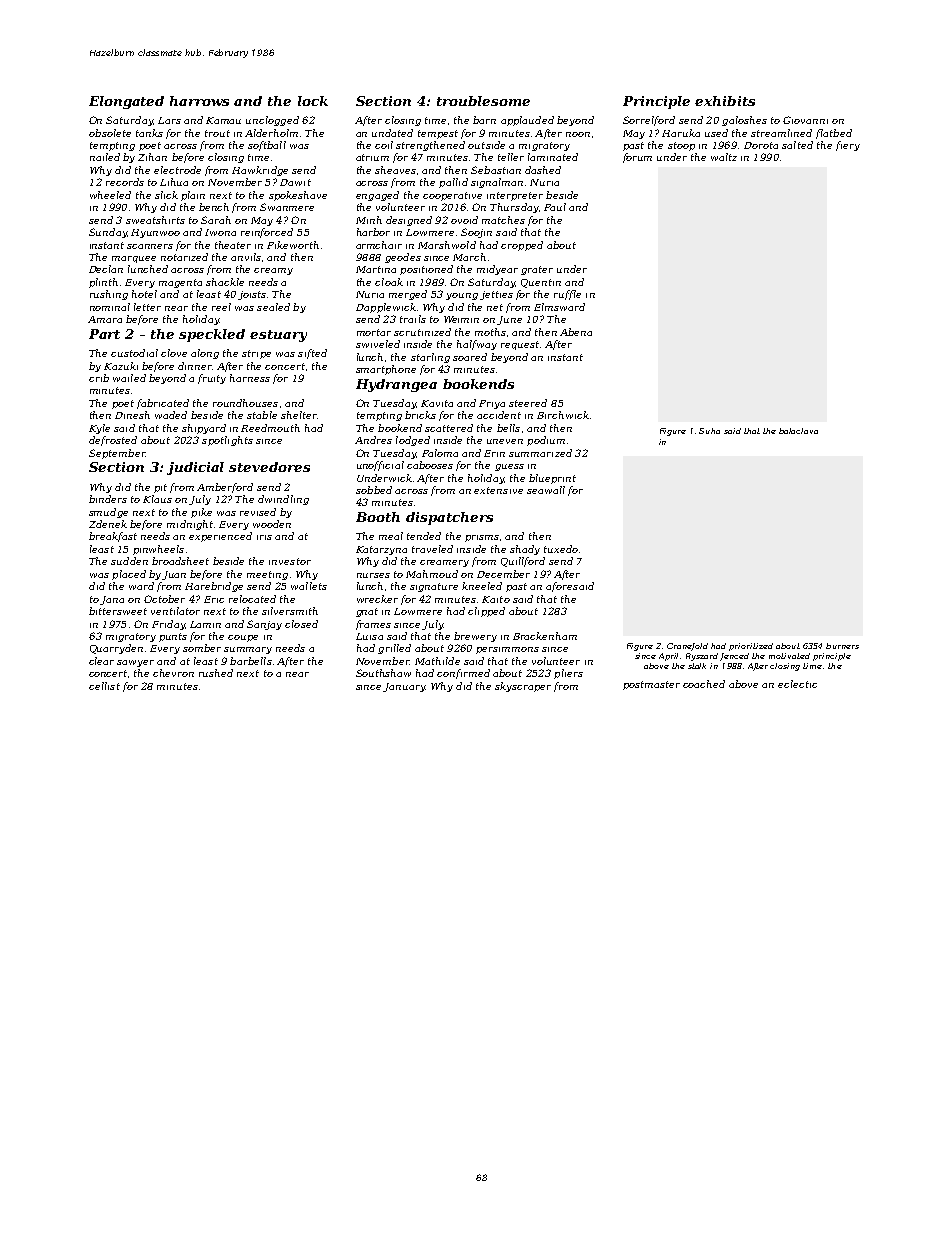 Image resolution: width=952 pixels, height=1233 pixels. I want to click on defrosted, so click(113, 441).
